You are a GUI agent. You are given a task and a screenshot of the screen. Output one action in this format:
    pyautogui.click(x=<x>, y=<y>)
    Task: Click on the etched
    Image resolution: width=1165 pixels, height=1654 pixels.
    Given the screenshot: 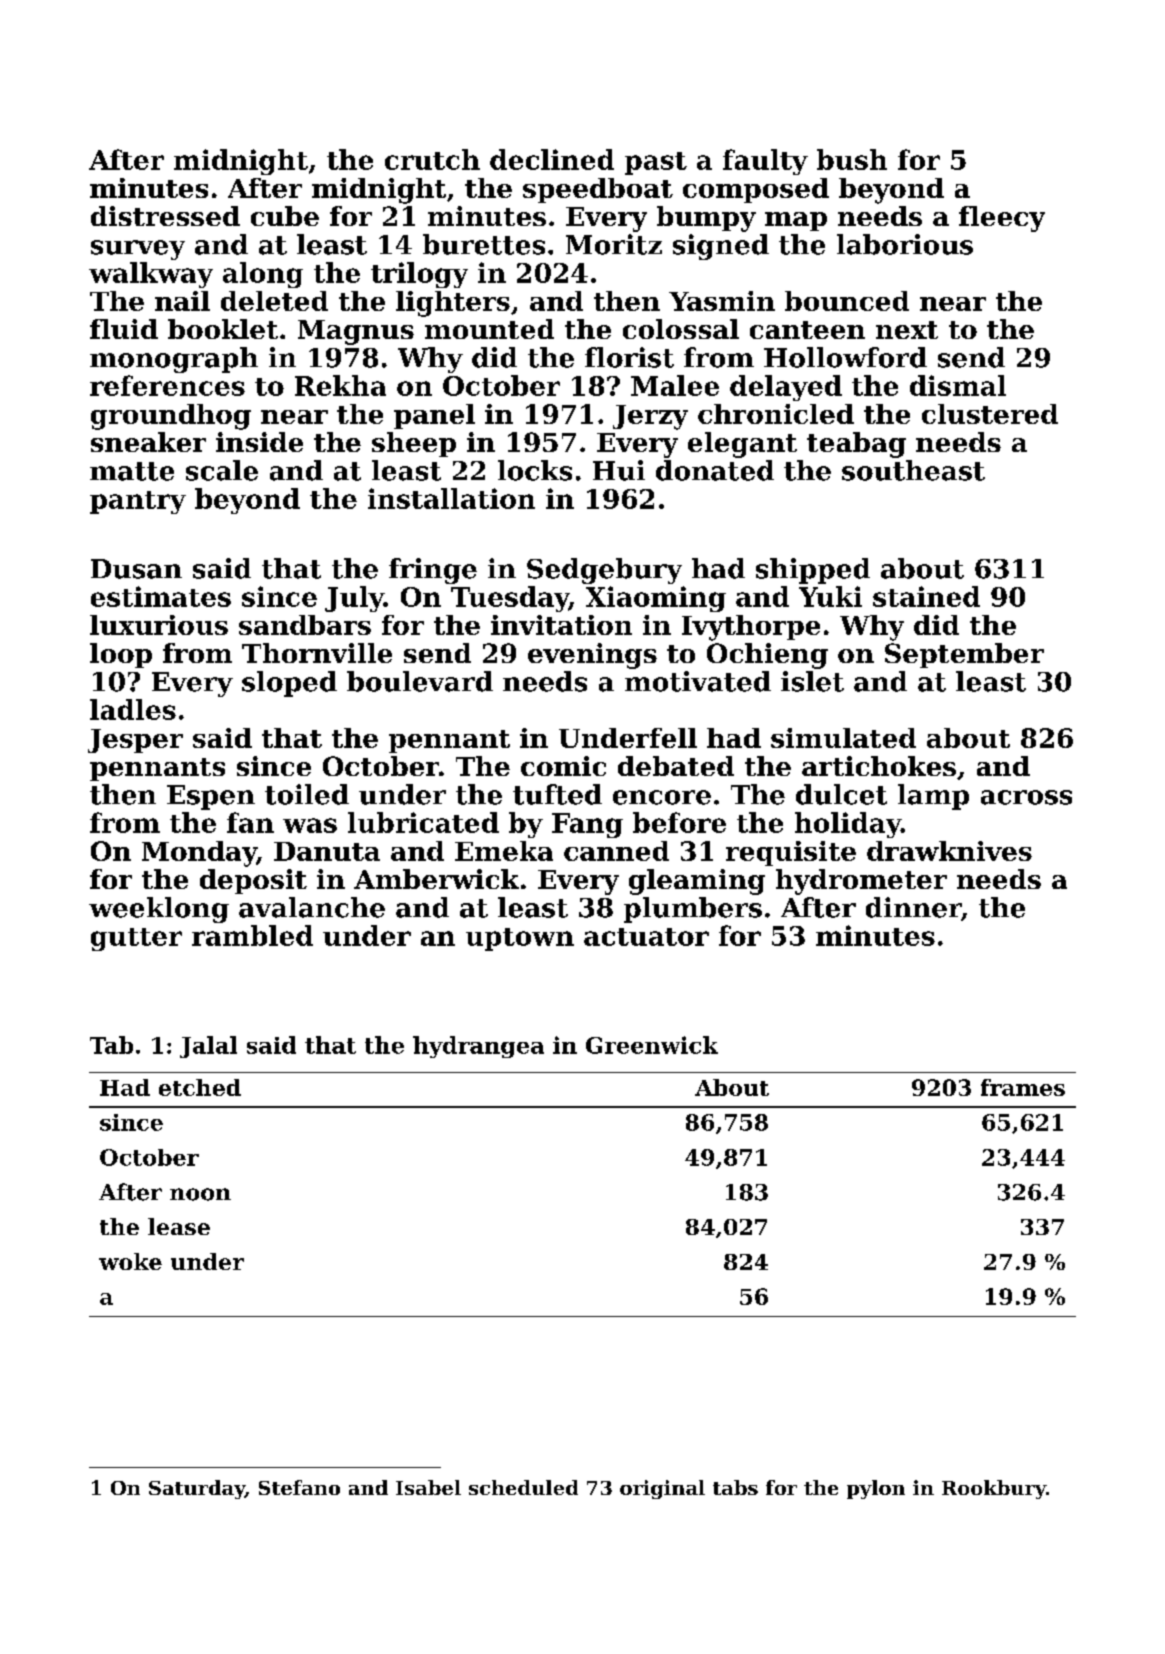 What is the action you would take?
    pyautogui.click(x=200, y=1087)
